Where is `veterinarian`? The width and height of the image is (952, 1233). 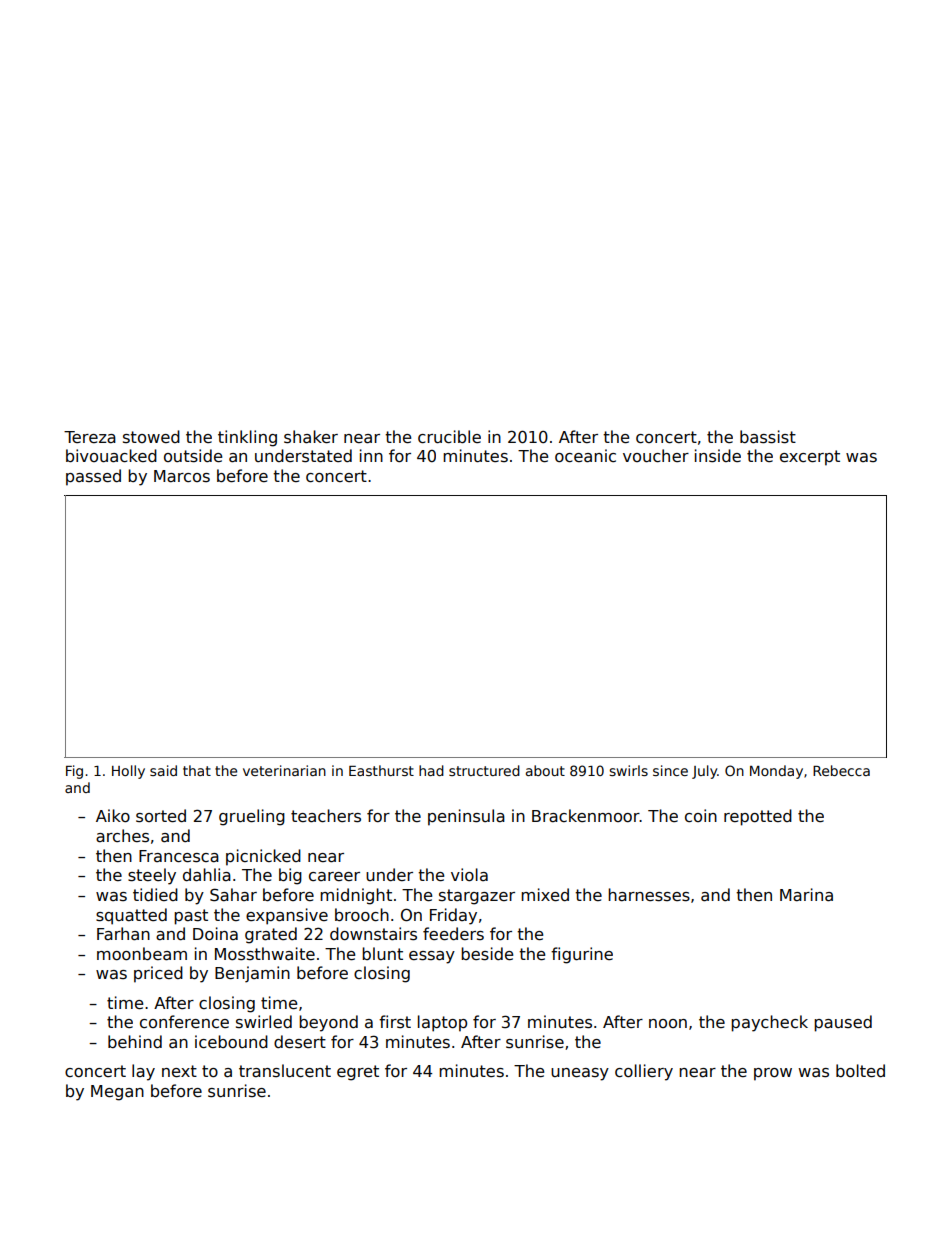 veterinarian is located at coordinates (284, 770).
